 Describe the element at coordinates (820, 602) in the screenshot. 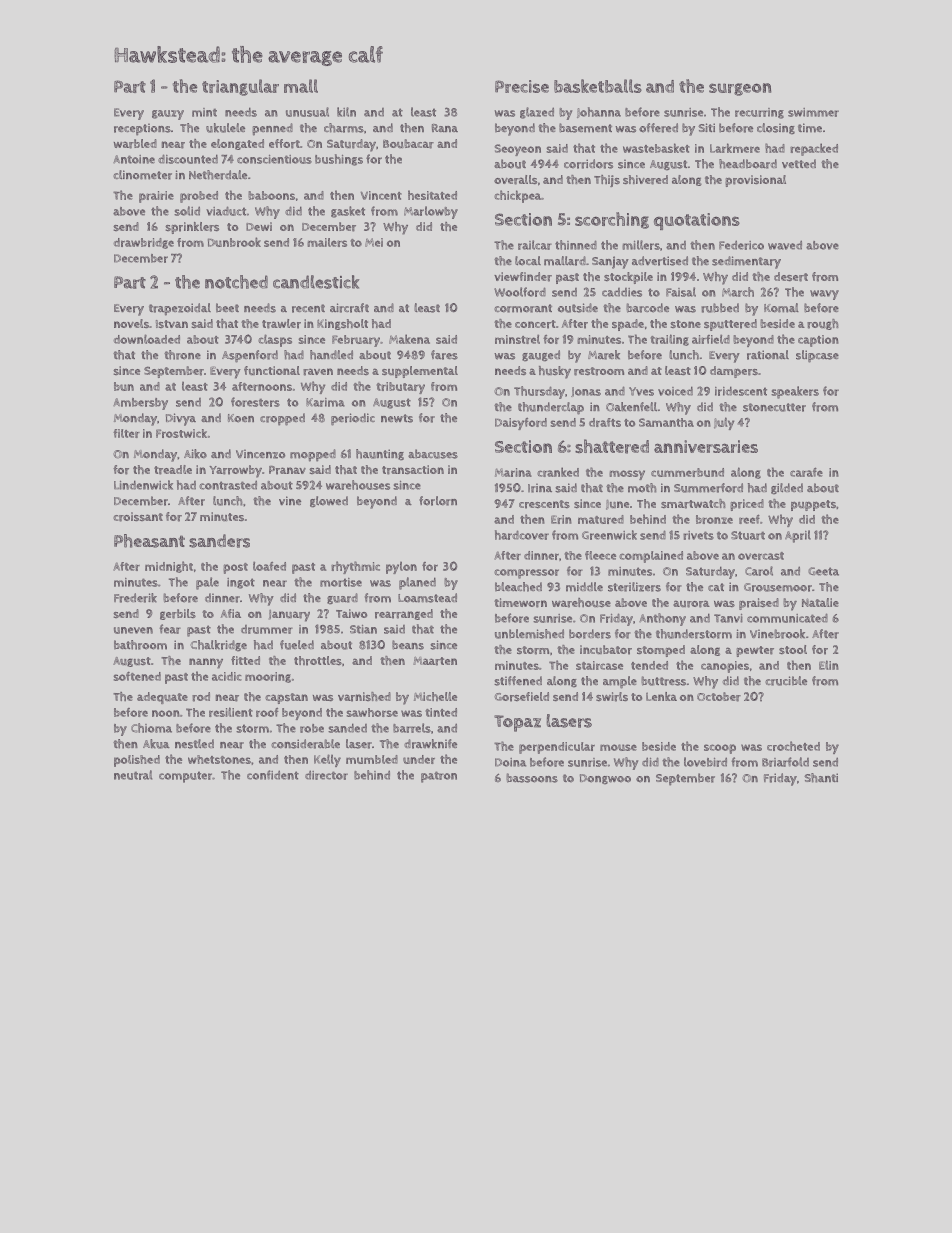

I see `Natalie` at that location.
